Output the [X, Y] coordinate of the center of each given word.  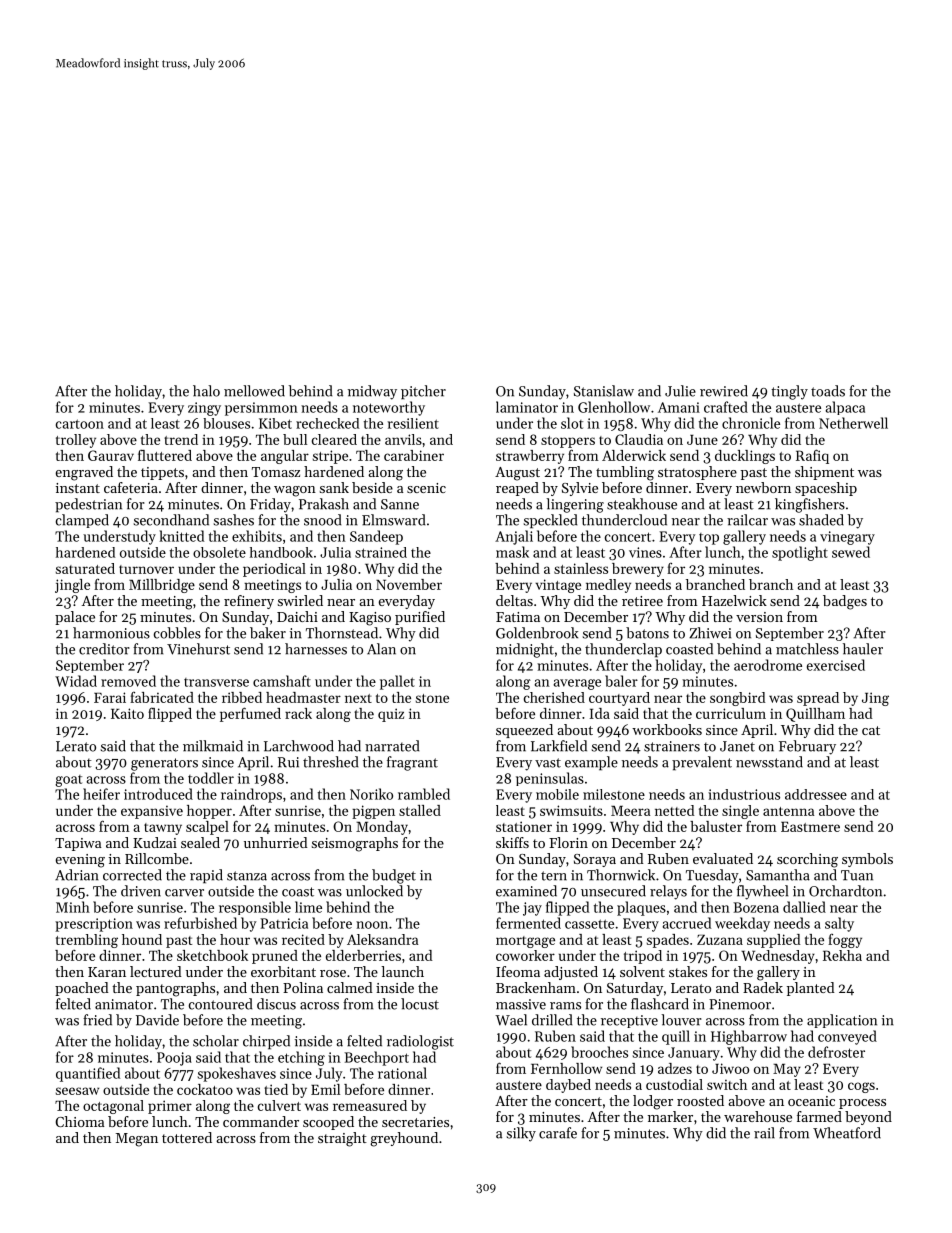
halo [206, 391]
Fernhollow [566, 1068]
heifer [101, 794]
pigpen [373, 812]
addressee [816, 794]
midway [372, 392]
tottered [187, 1137]
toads [828, 391]
